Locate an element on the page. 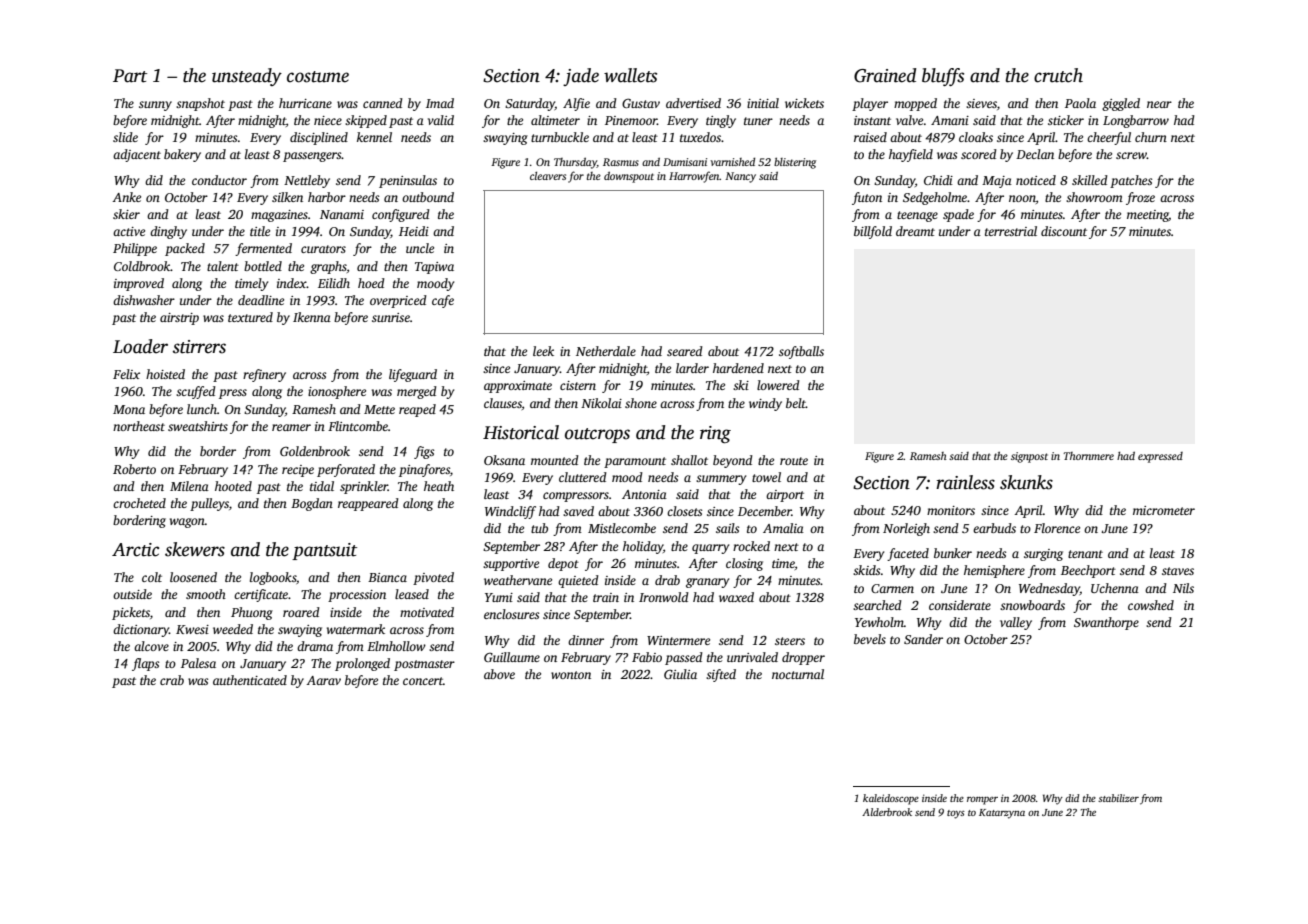 Image resolution: width=1308 pixels, height=924 pixels. heath is located at coordinates (439, 486).
